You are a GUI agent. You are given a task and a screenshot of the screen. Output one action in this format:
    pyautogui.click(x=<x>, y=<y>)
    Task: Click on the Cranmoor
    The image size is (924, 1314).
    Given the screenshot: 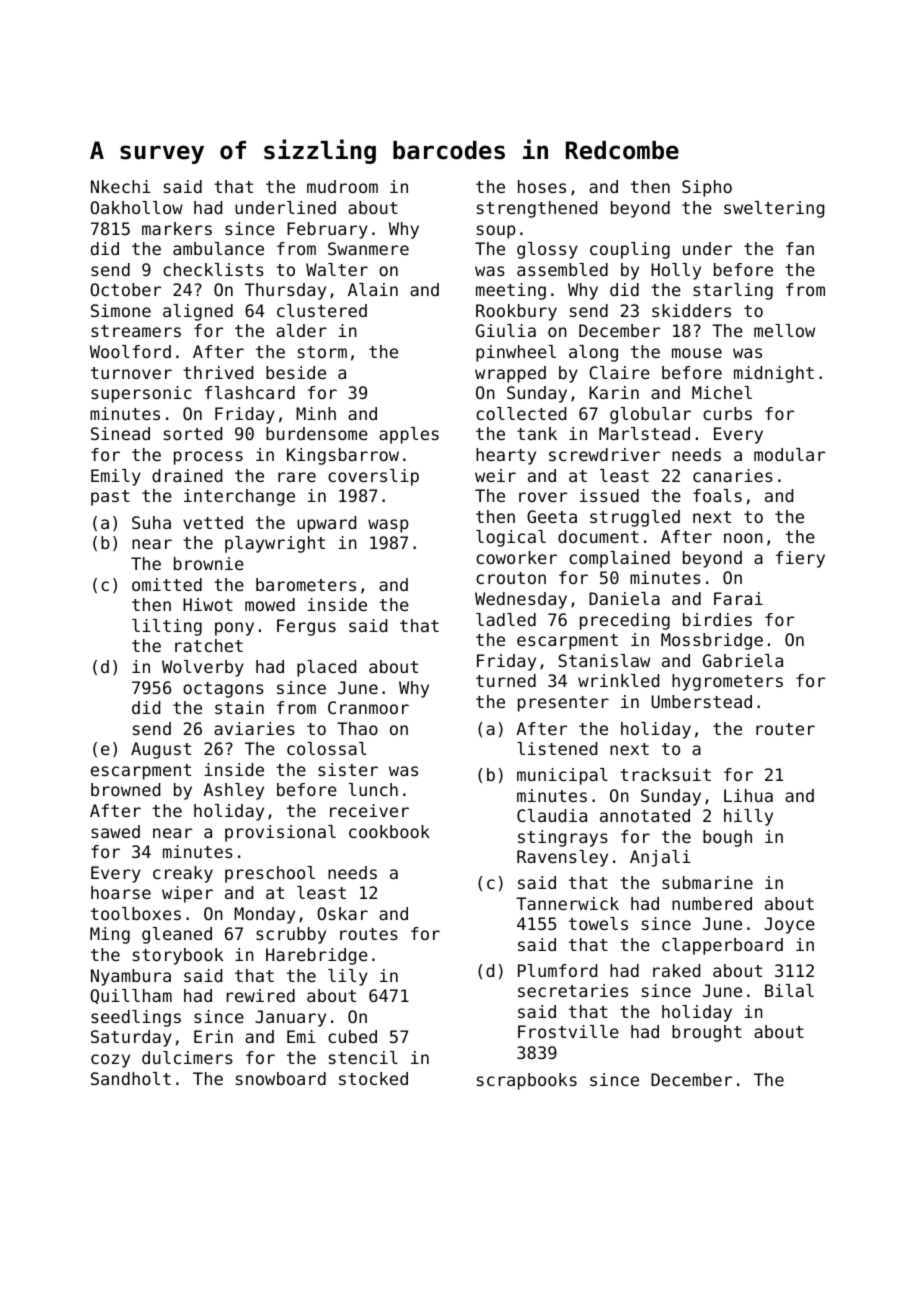 What is the action you would take?
    pyautogui.click(x=368, y=707)
